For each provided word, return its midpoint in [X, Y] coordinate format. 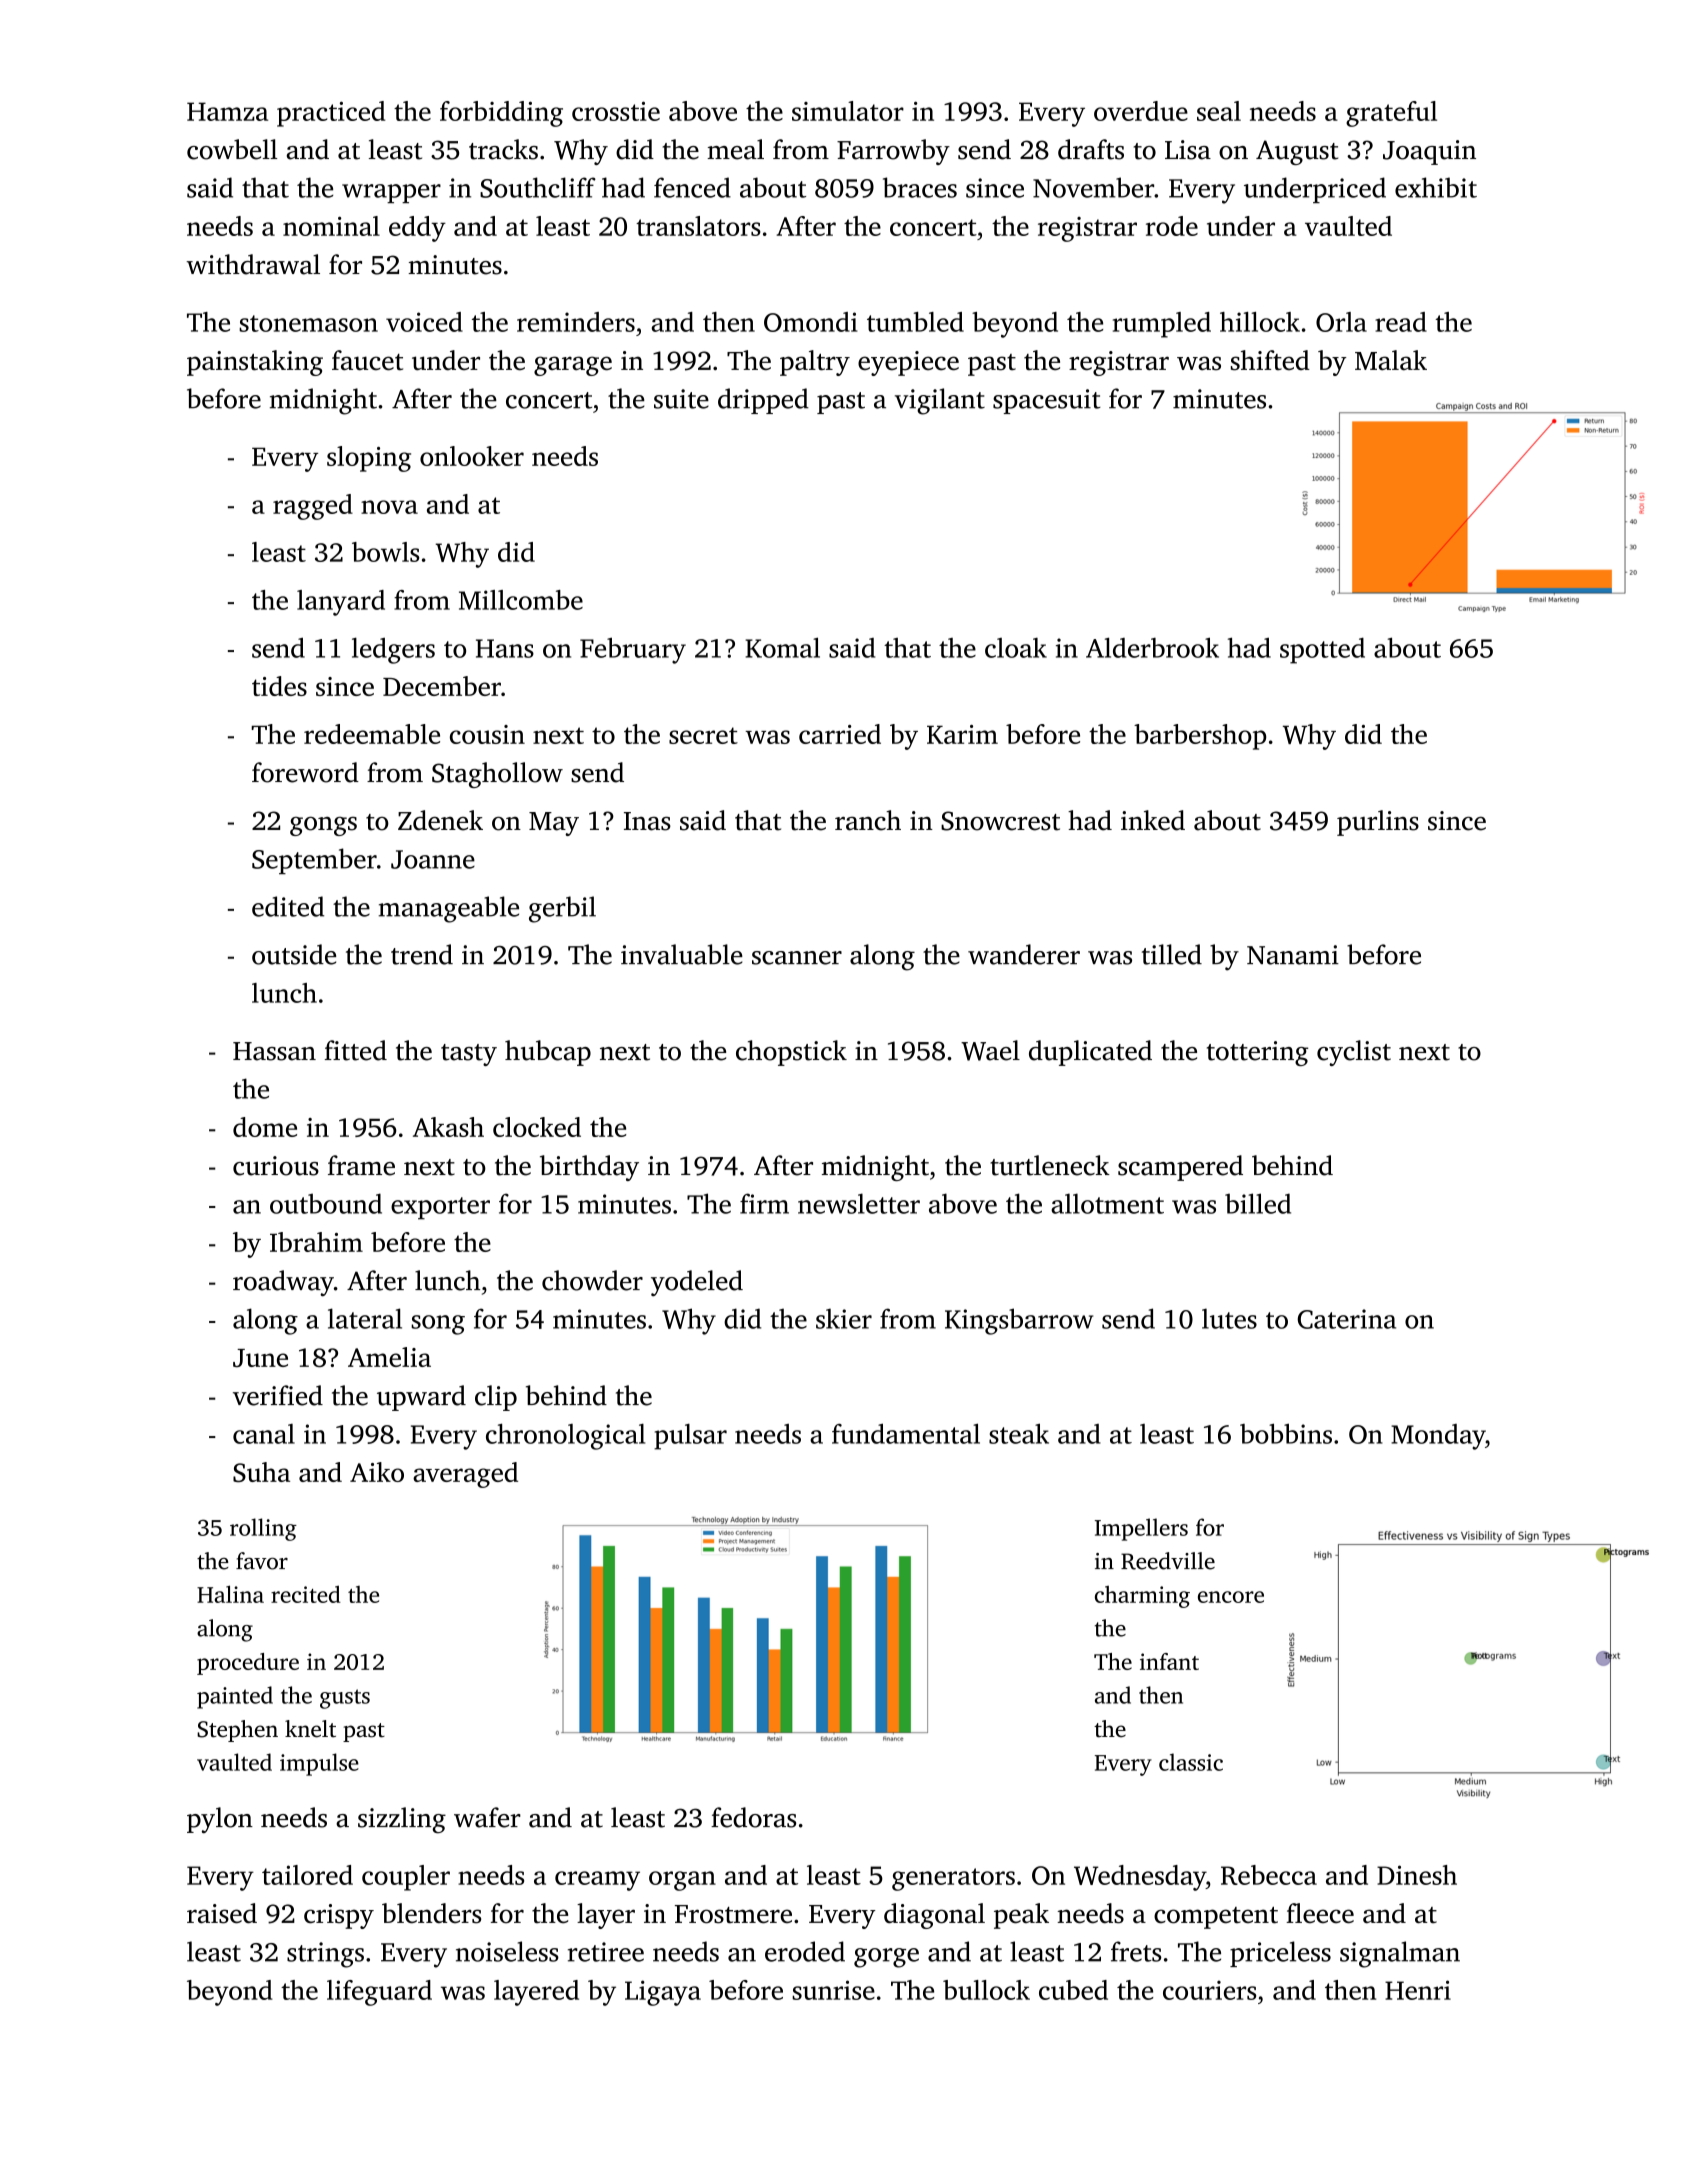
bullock [986, 1990]
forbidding [501, 114]
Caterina [1346, 1319]
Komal [782, 647]
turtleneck [1050, 1165]
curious [276, 1166]
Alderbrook [1152, 647]
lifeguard [379, 1993]
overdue [1141, 111]
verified [278, 1395]
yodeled [697, 1283]
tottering [1257, 1053]
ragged [313, 507]
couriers [1209, 1990]
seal [1219, 111]
